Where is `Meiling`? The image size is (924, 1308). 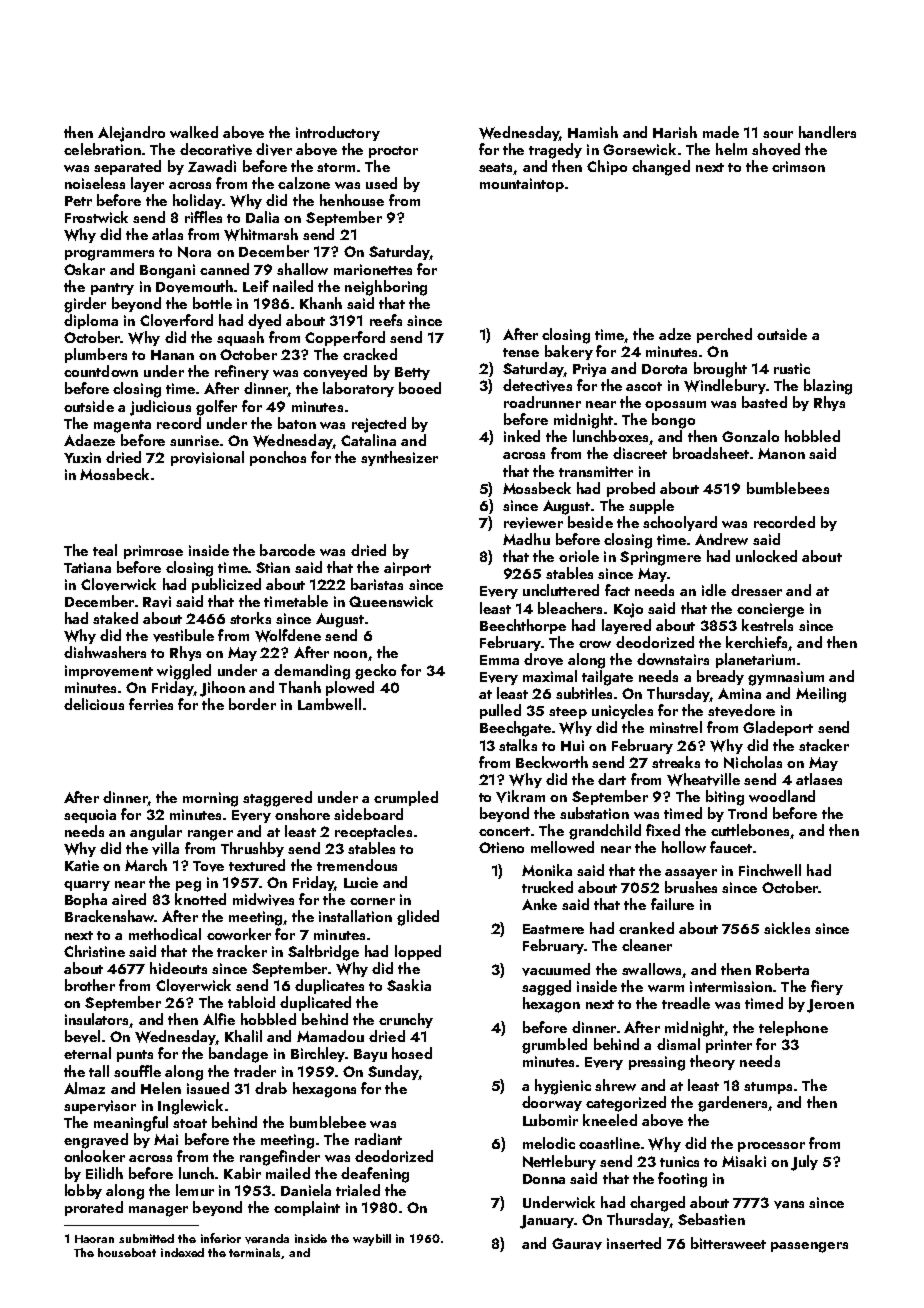
Meiling is located at coordinates (821, 695).
